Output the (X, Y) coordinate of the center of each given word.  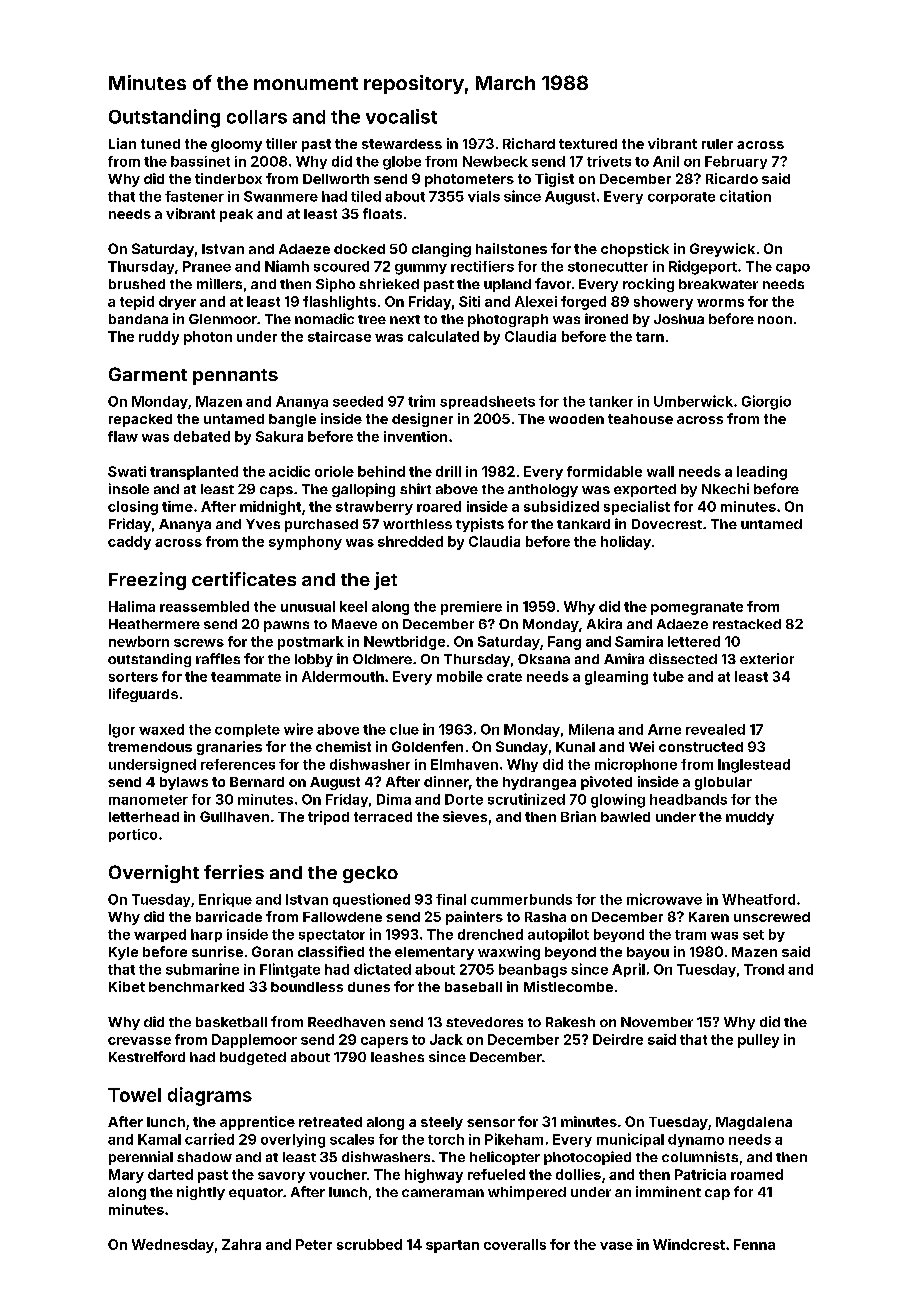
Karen (709, 917)
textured (588, 144)
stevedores (484, 1022)
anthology (543, 490)
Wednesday (173, 1246)
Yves (263, 524)
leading (762, 473)
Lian (122, 143)
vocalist (401, 116)
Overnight (154, 874)
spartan (452, 1246)
